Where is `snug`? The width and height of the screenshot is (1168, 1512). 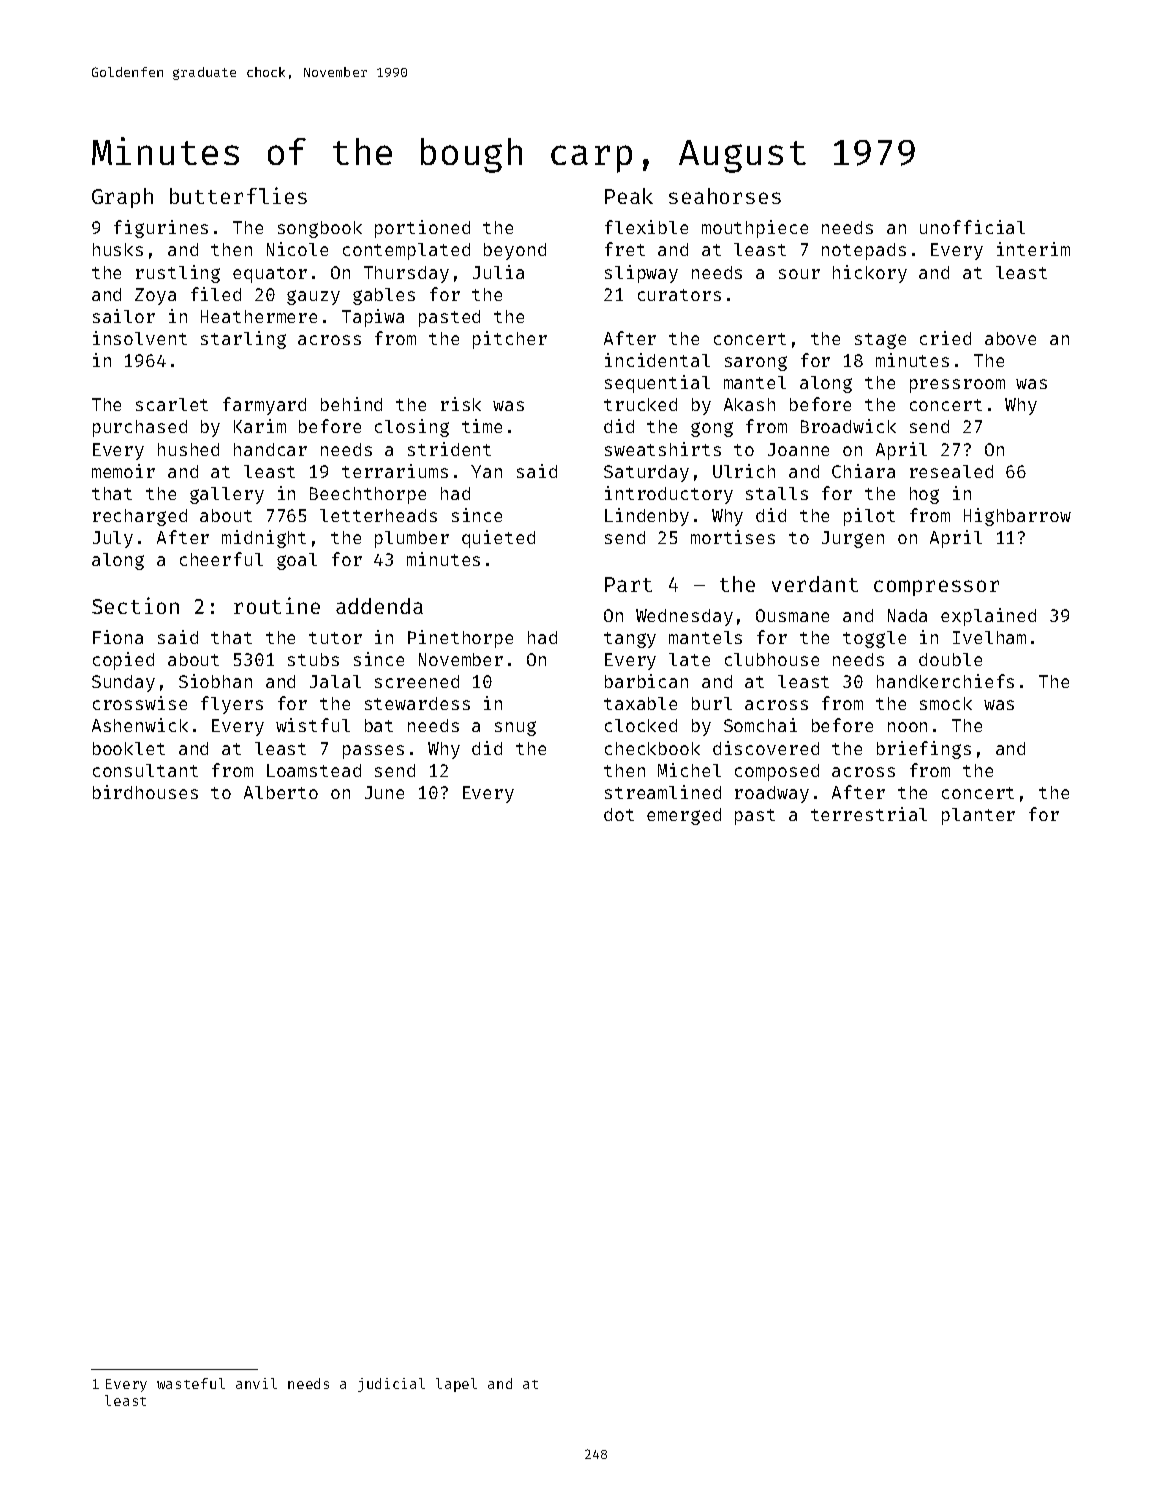 snug is located at coordinates (515, 728).
